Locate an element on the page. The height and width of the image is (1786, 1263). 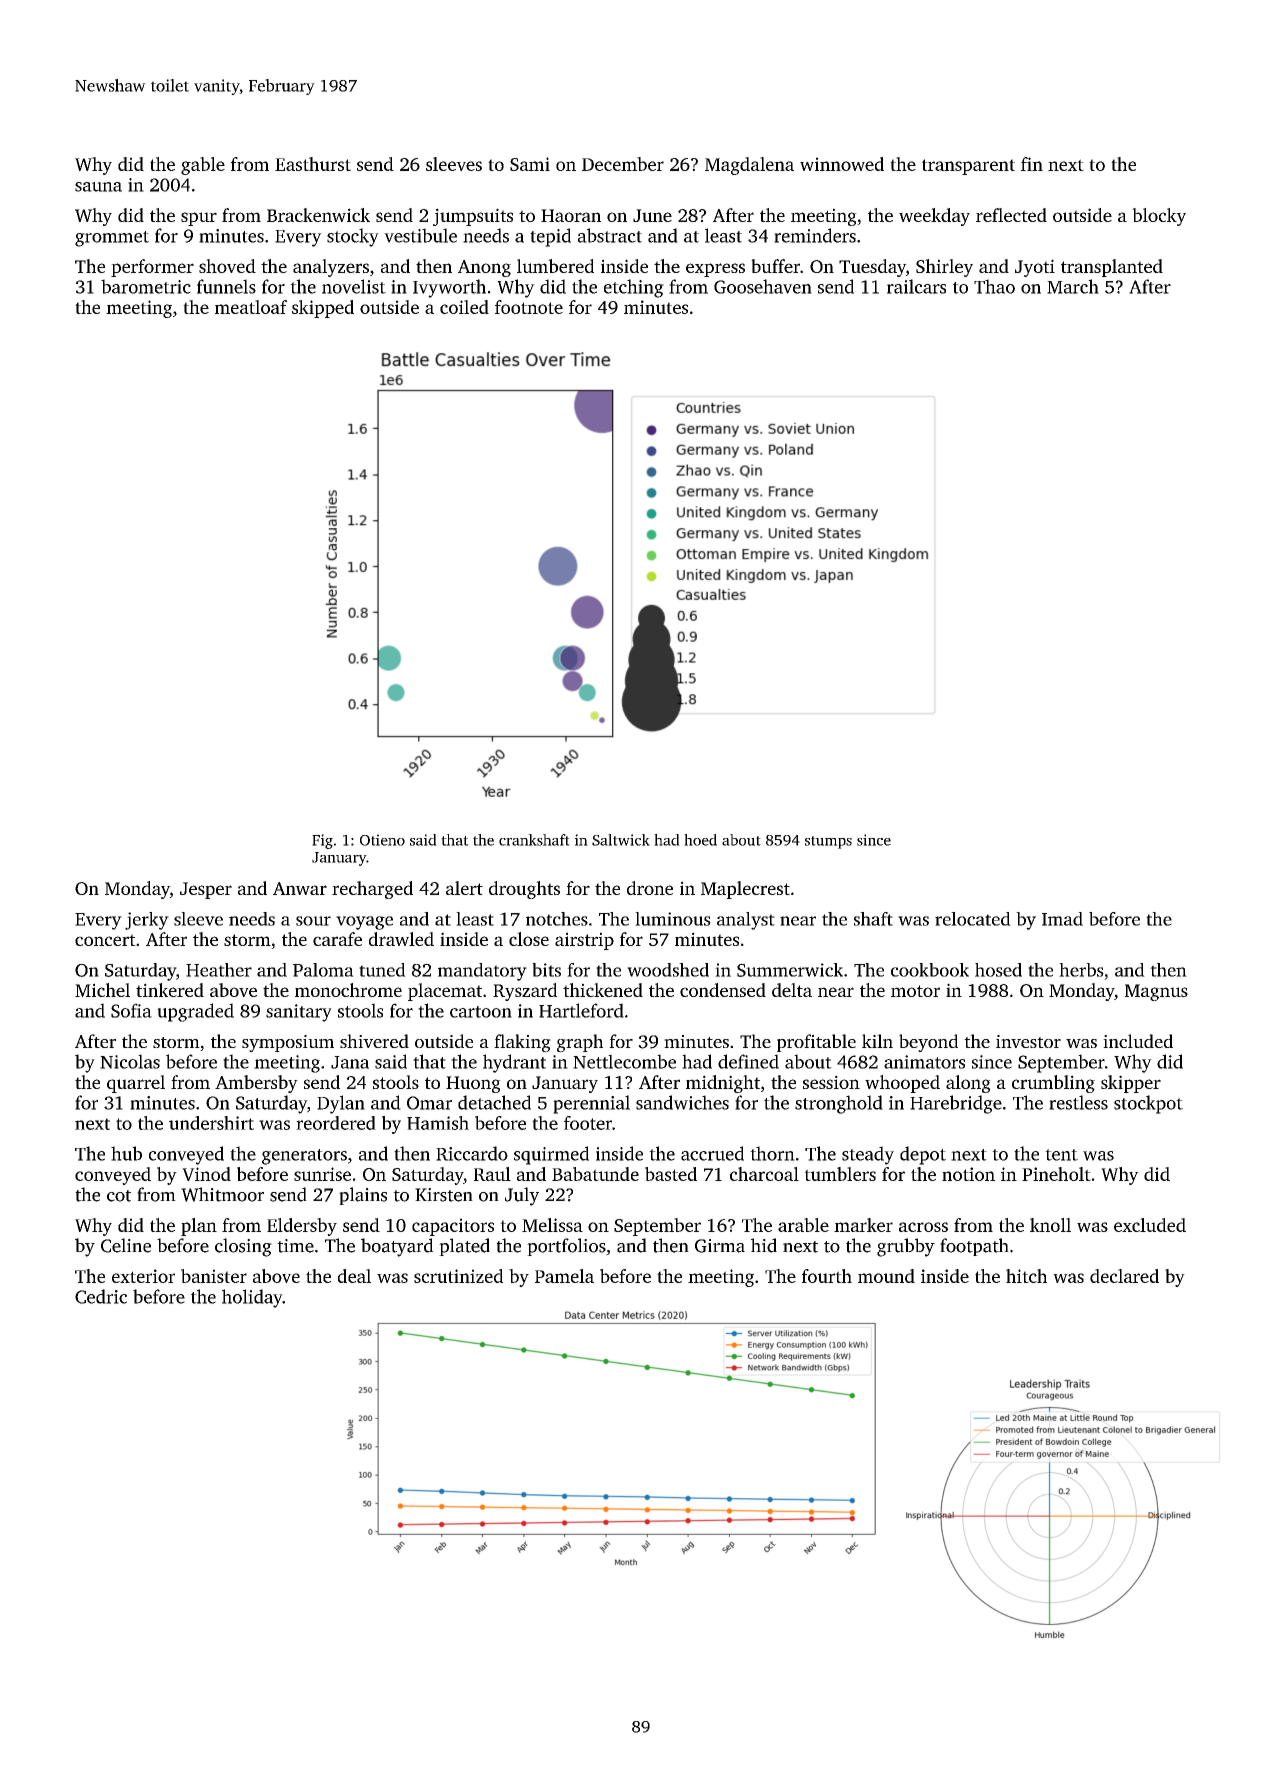
condensed is located at coordinates (723, 990).
